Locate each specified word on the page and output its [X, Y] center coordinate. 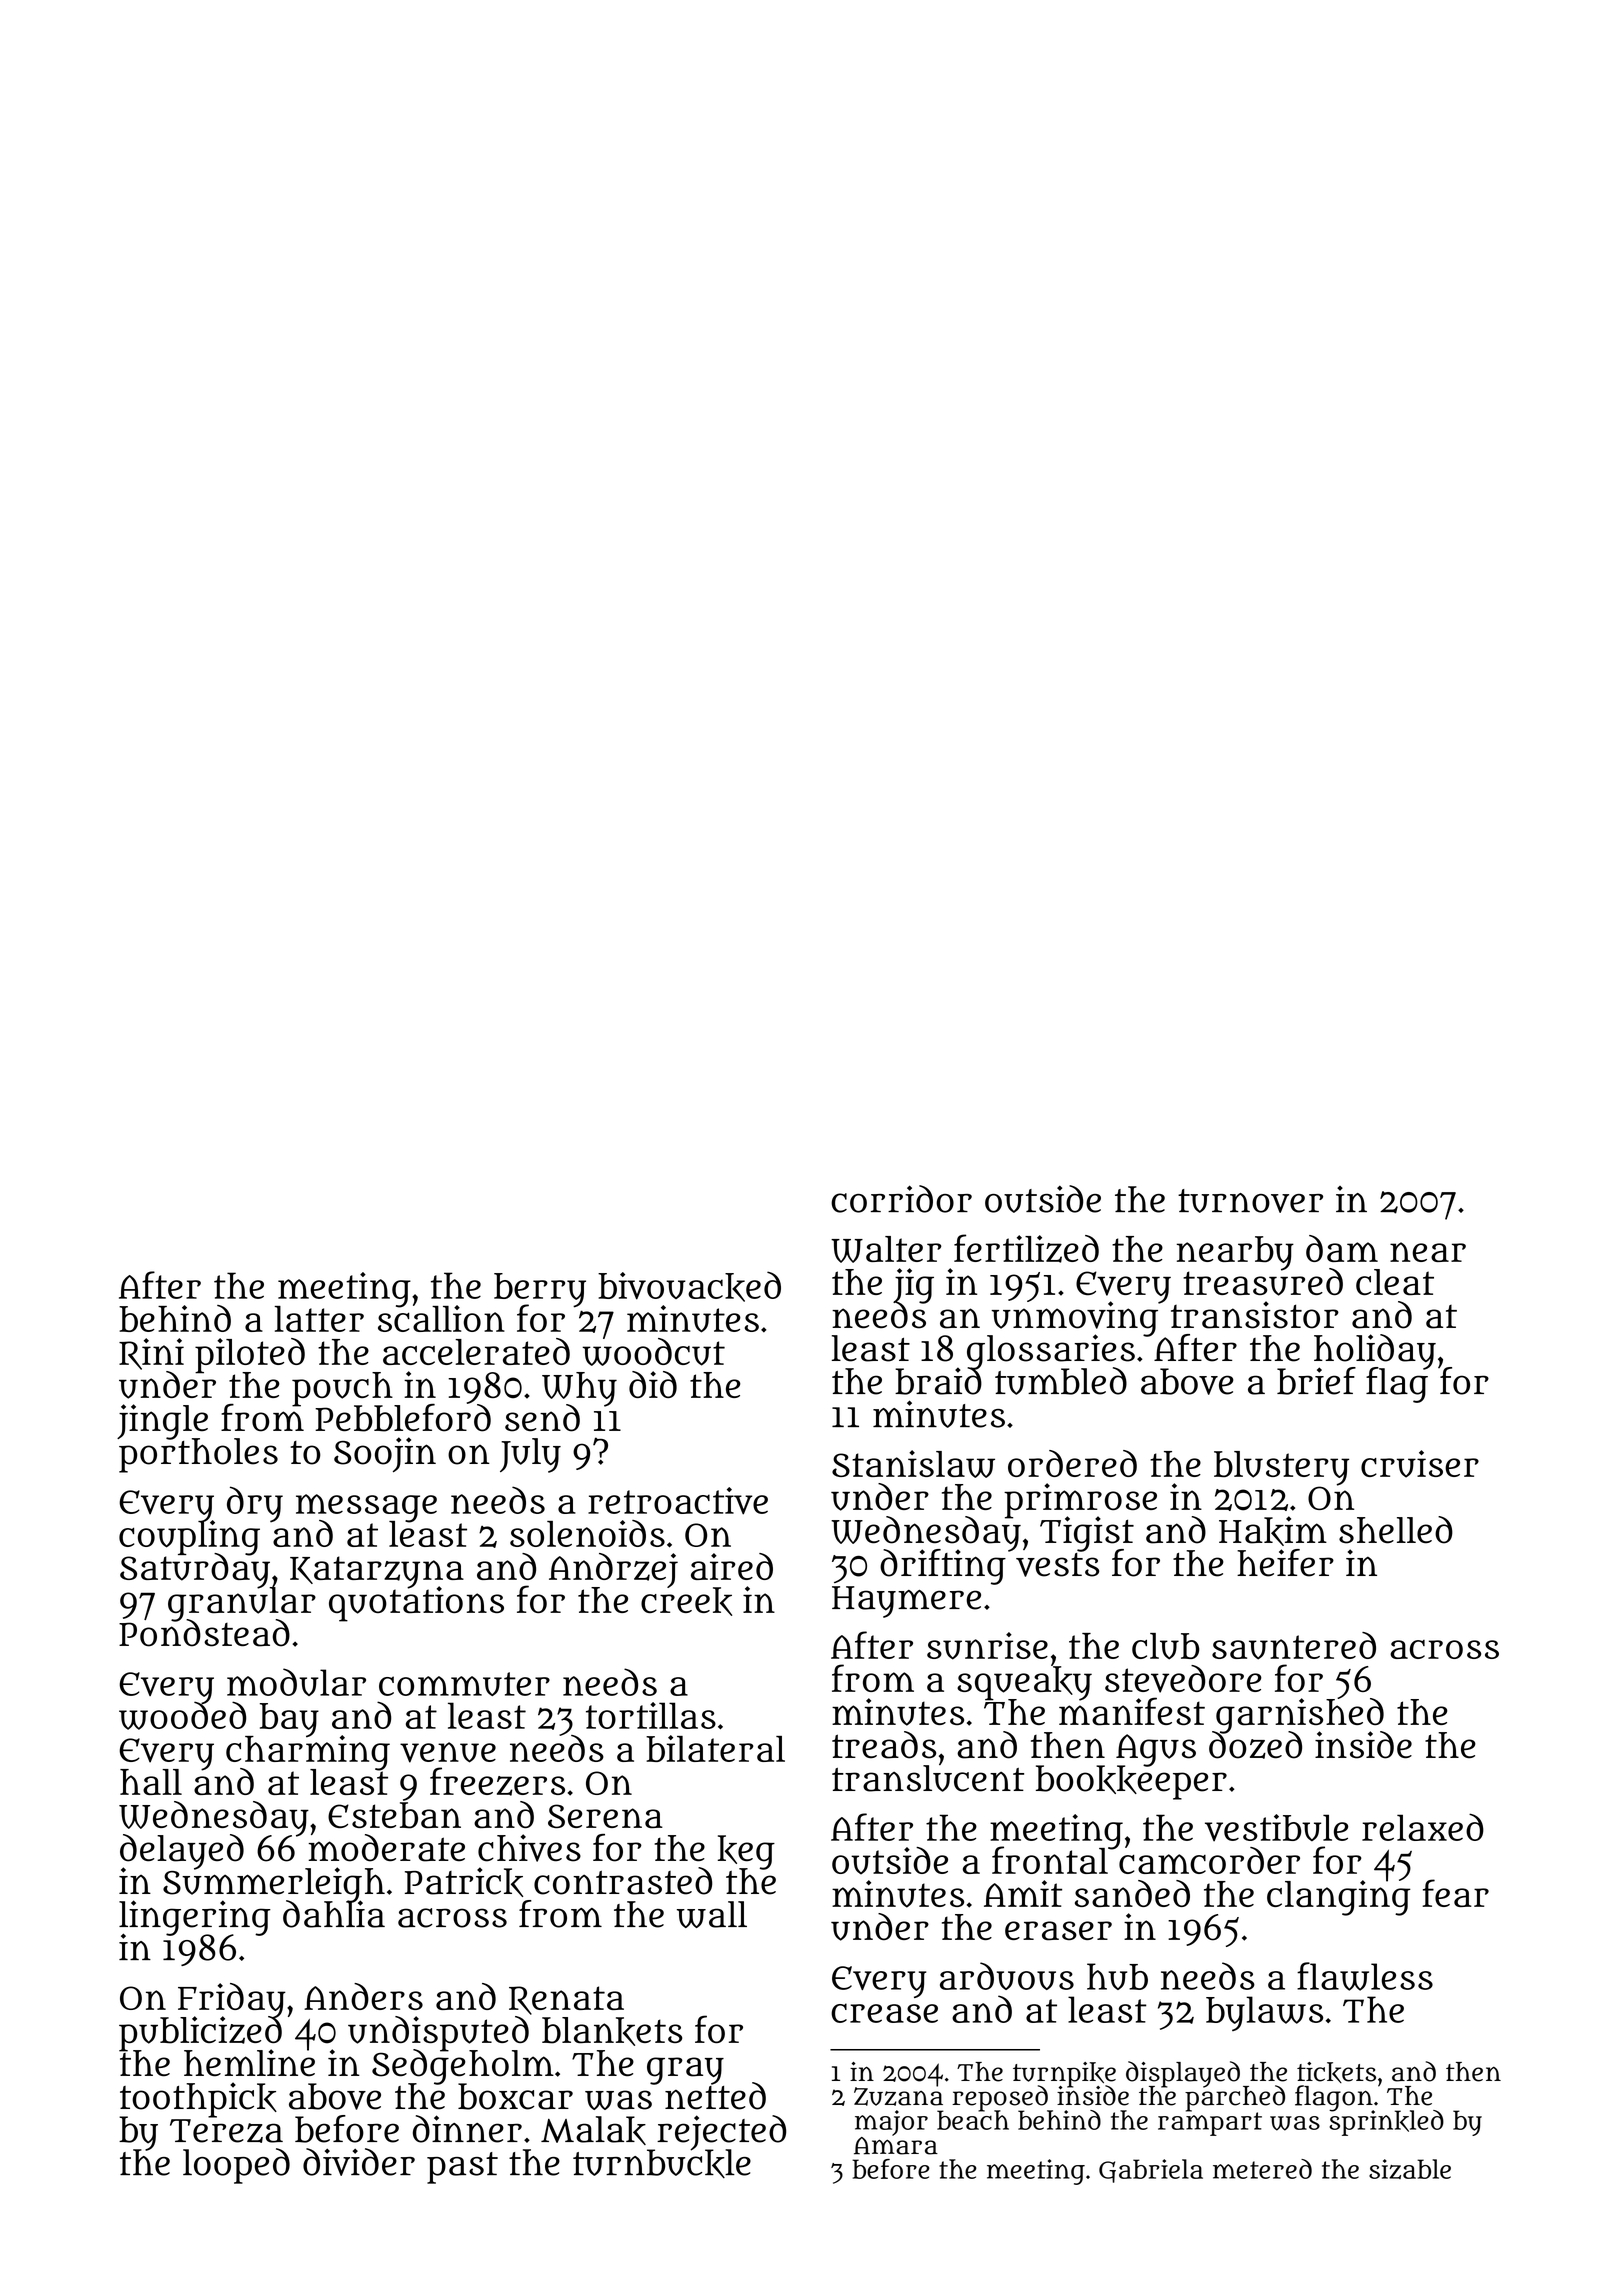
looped [236, 2166]
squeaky [1024, 1683]
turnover [1250, 1201]
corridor [901, 1199]
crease [884, 2013]
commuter [464, 1684]
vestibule [1276, 1828]
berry [540, 1289]
